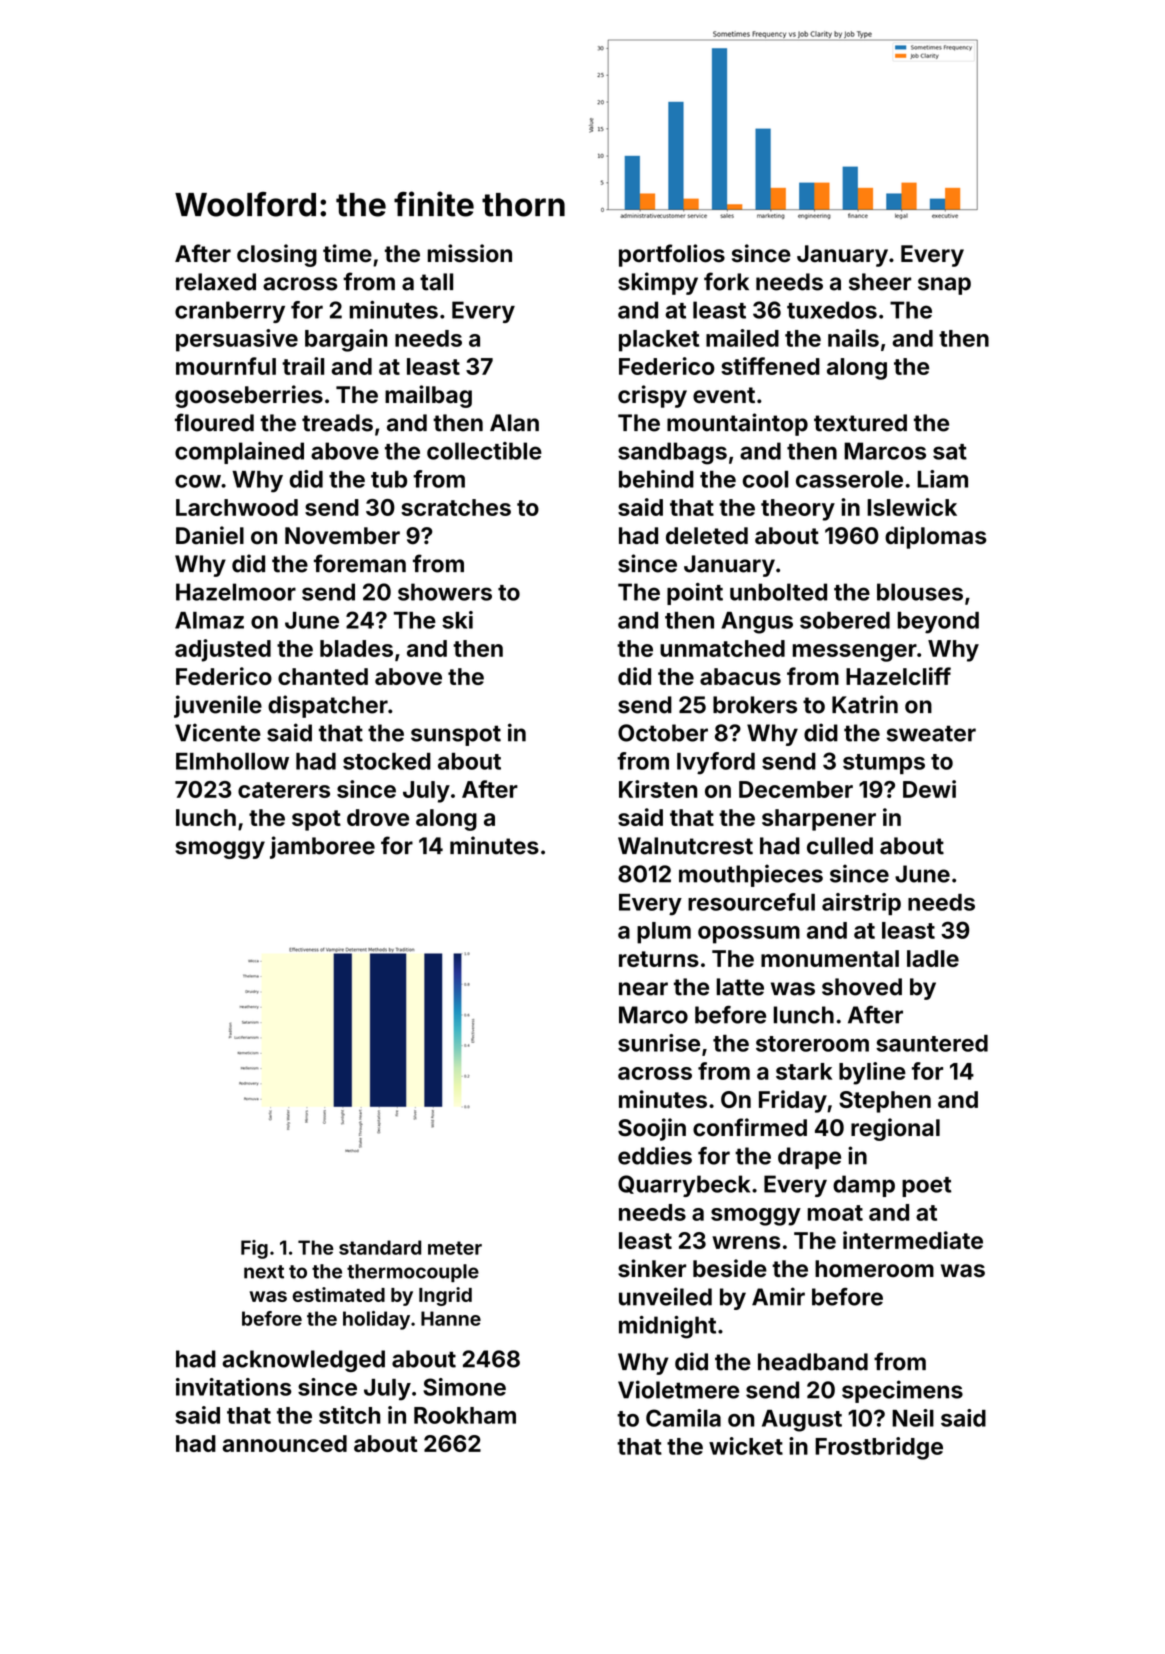 This document has width=1165, height=1654. What do you see at coordinates (277, 255) in the document?
I see `closing` at bounding box center [277, 255].
